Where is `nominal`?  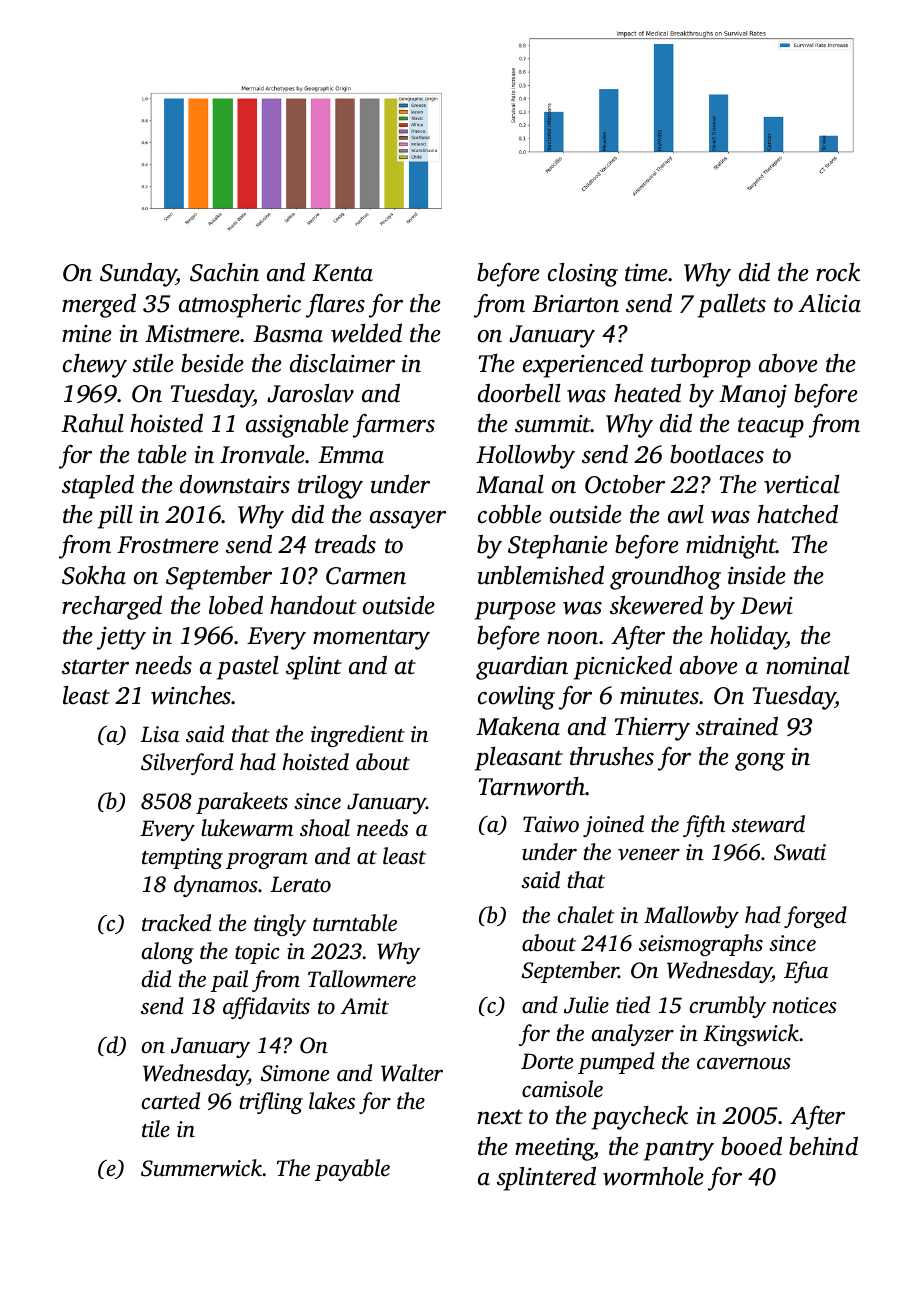
nominal is located at coordinates (808, 665).
